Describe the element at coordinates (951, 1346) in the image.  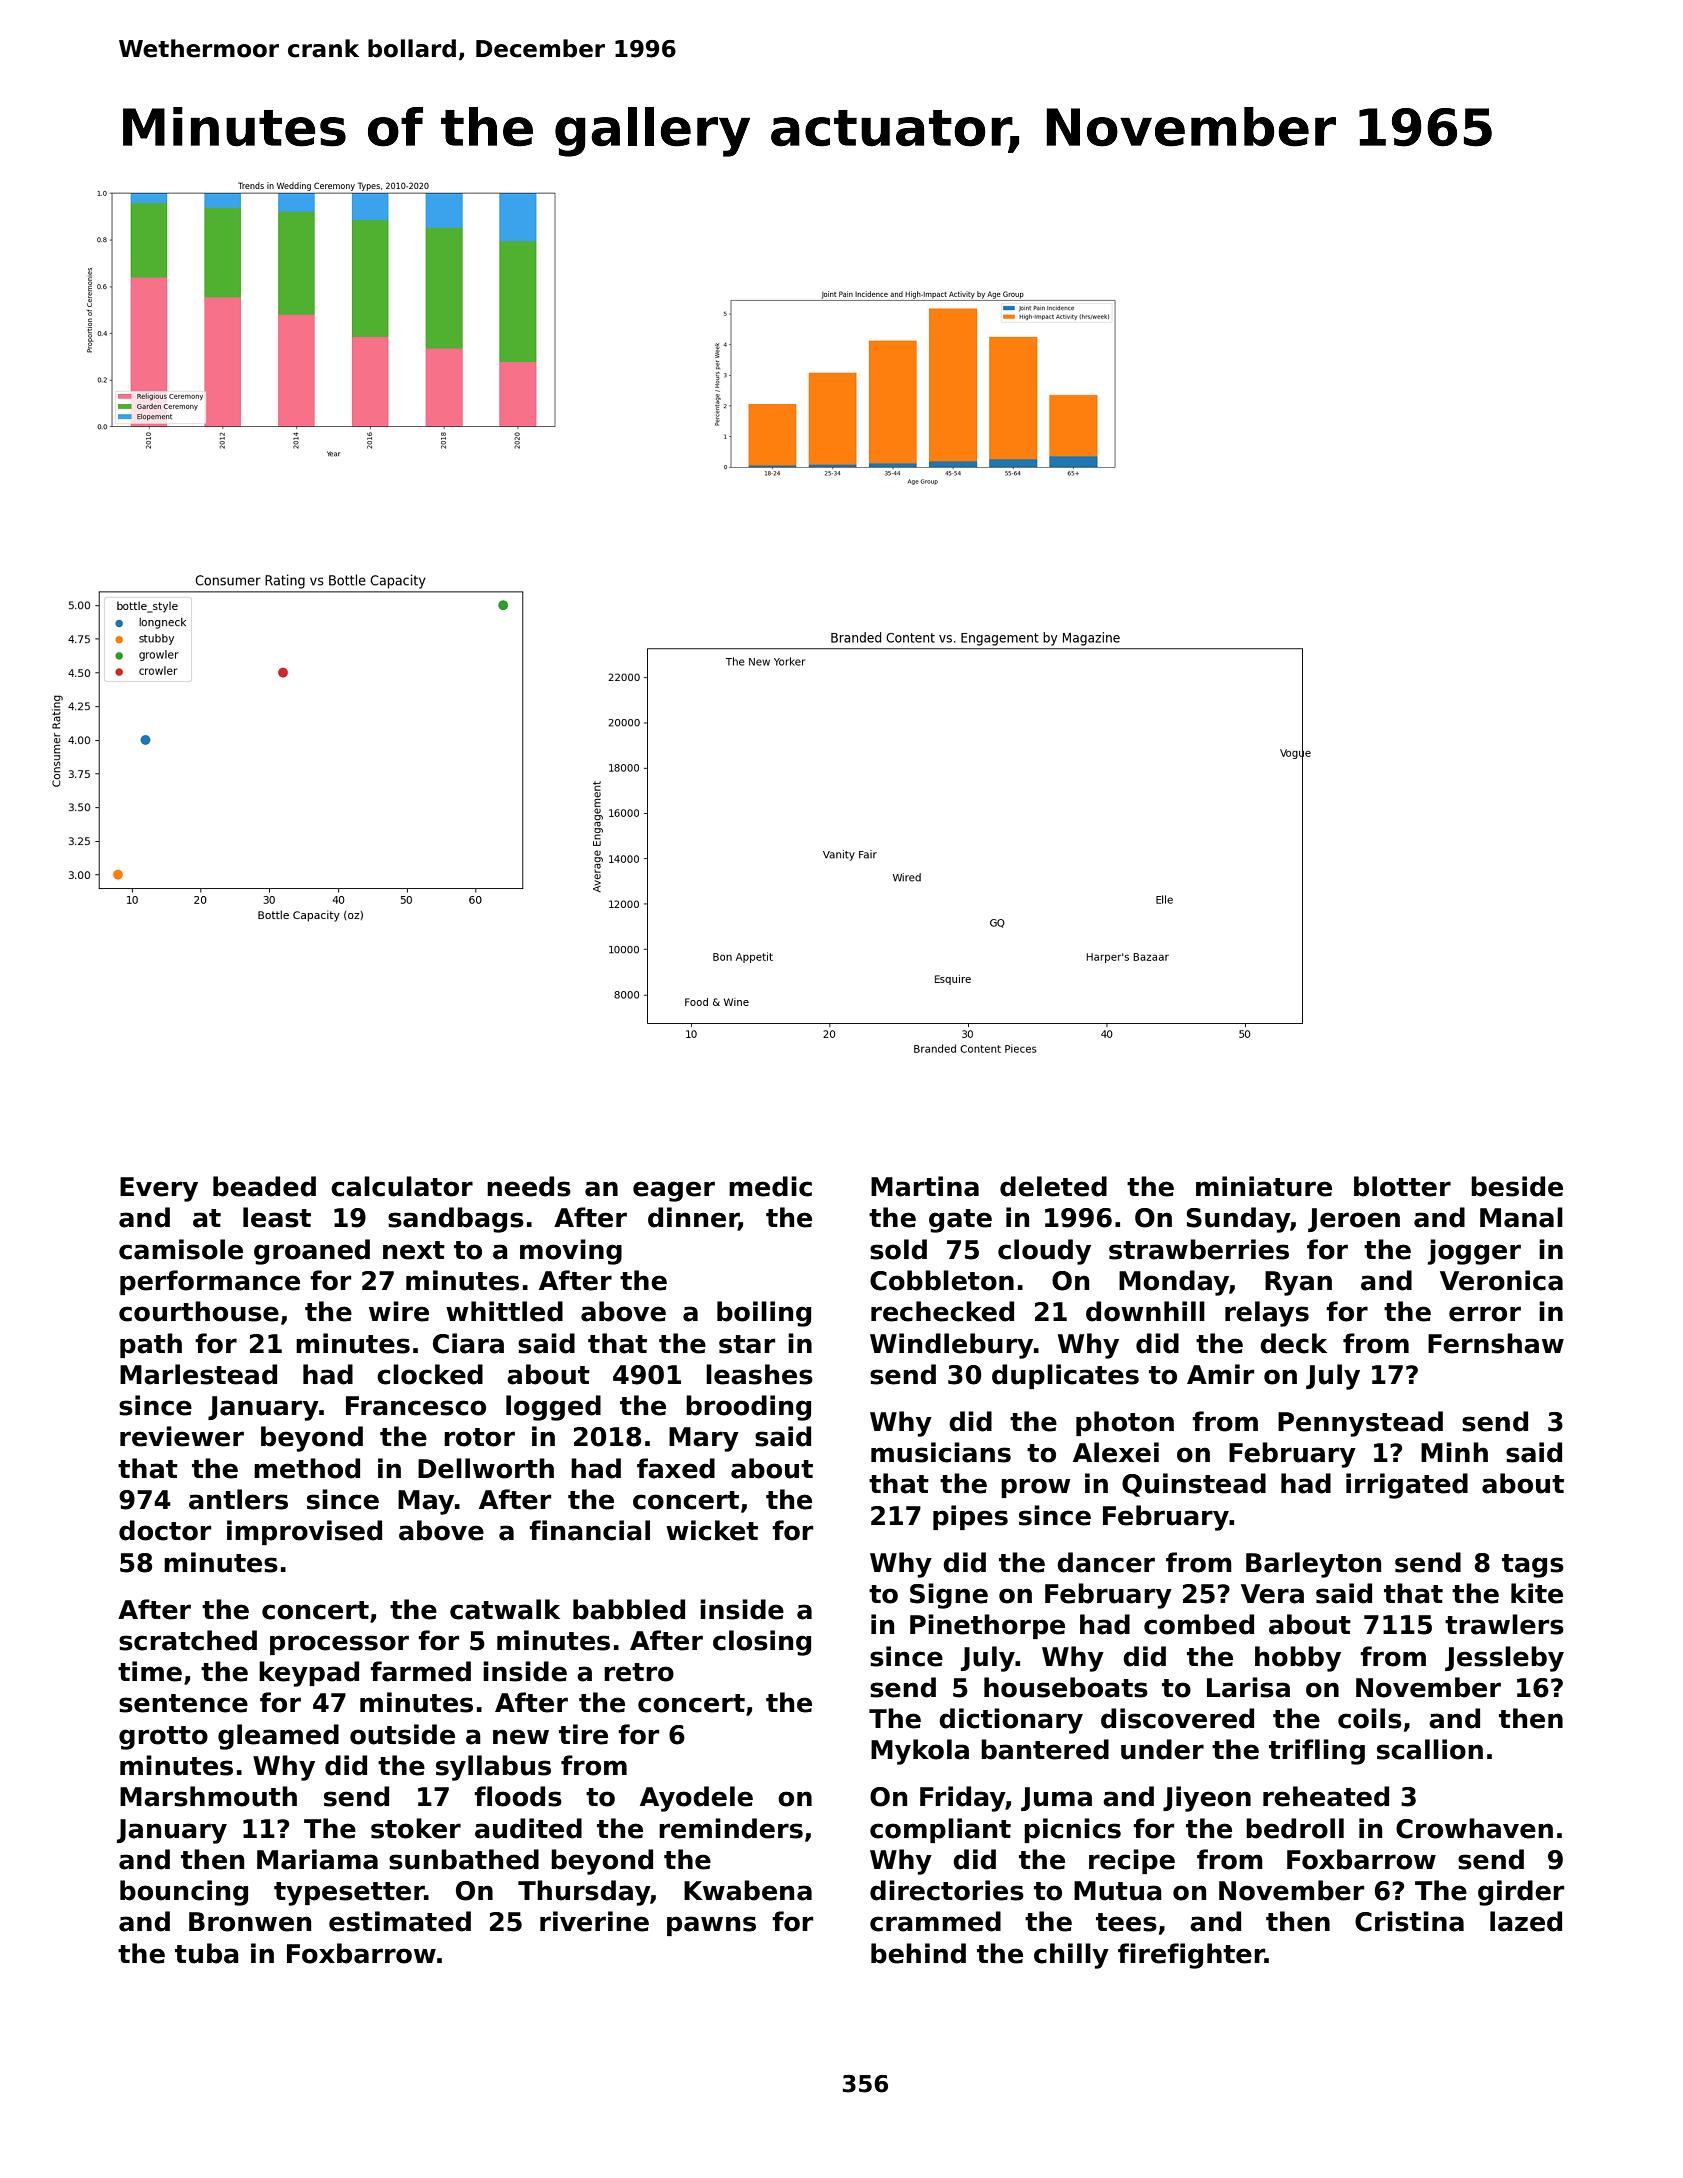
I see `Windlebury` at that location.
